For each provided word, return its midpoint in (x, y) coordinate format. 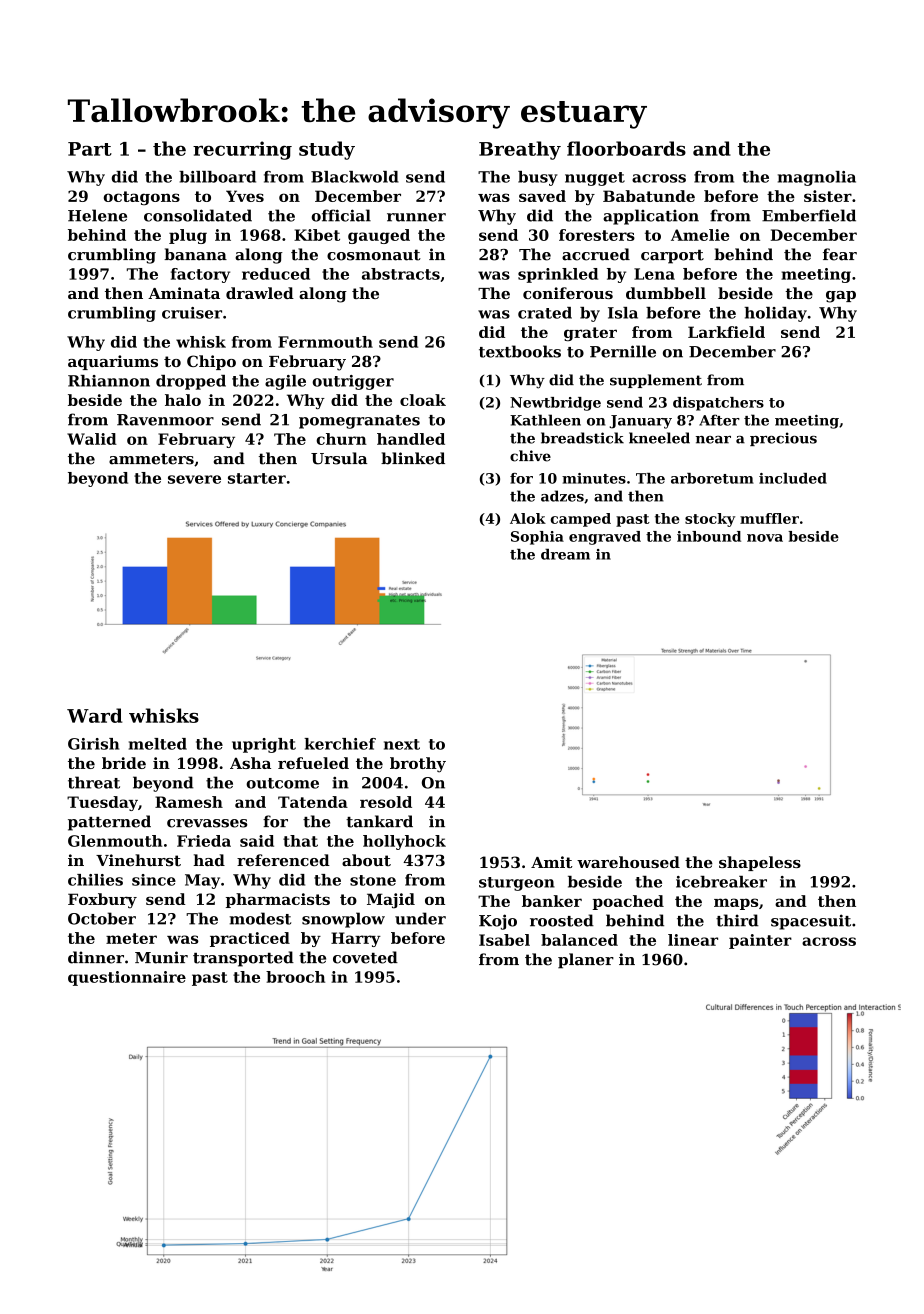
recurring (242, 150)
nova (765, 538)
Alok (528, 518)
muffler (769, 518)
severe (194, 479)
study (327, 150)
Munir (161, 957)
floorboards (626, 148)
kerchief (340, 744)
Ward (94, 715)
